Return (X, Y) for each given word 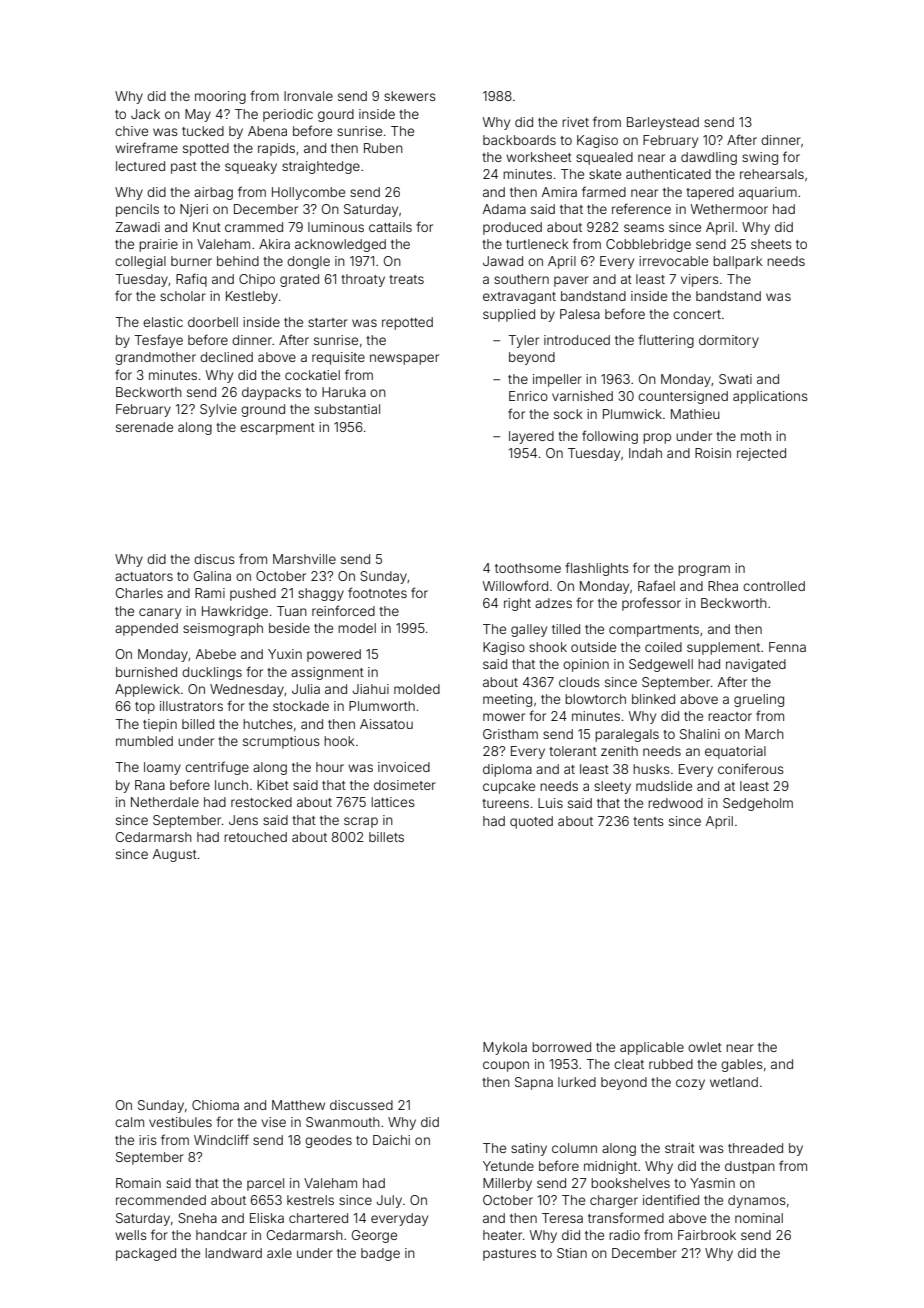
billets (386, 837)
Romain (138, 1183)
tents (648, 821)
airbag (213, 193)
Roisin (713, 453)
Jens (243, 820)
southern (521, 279)
